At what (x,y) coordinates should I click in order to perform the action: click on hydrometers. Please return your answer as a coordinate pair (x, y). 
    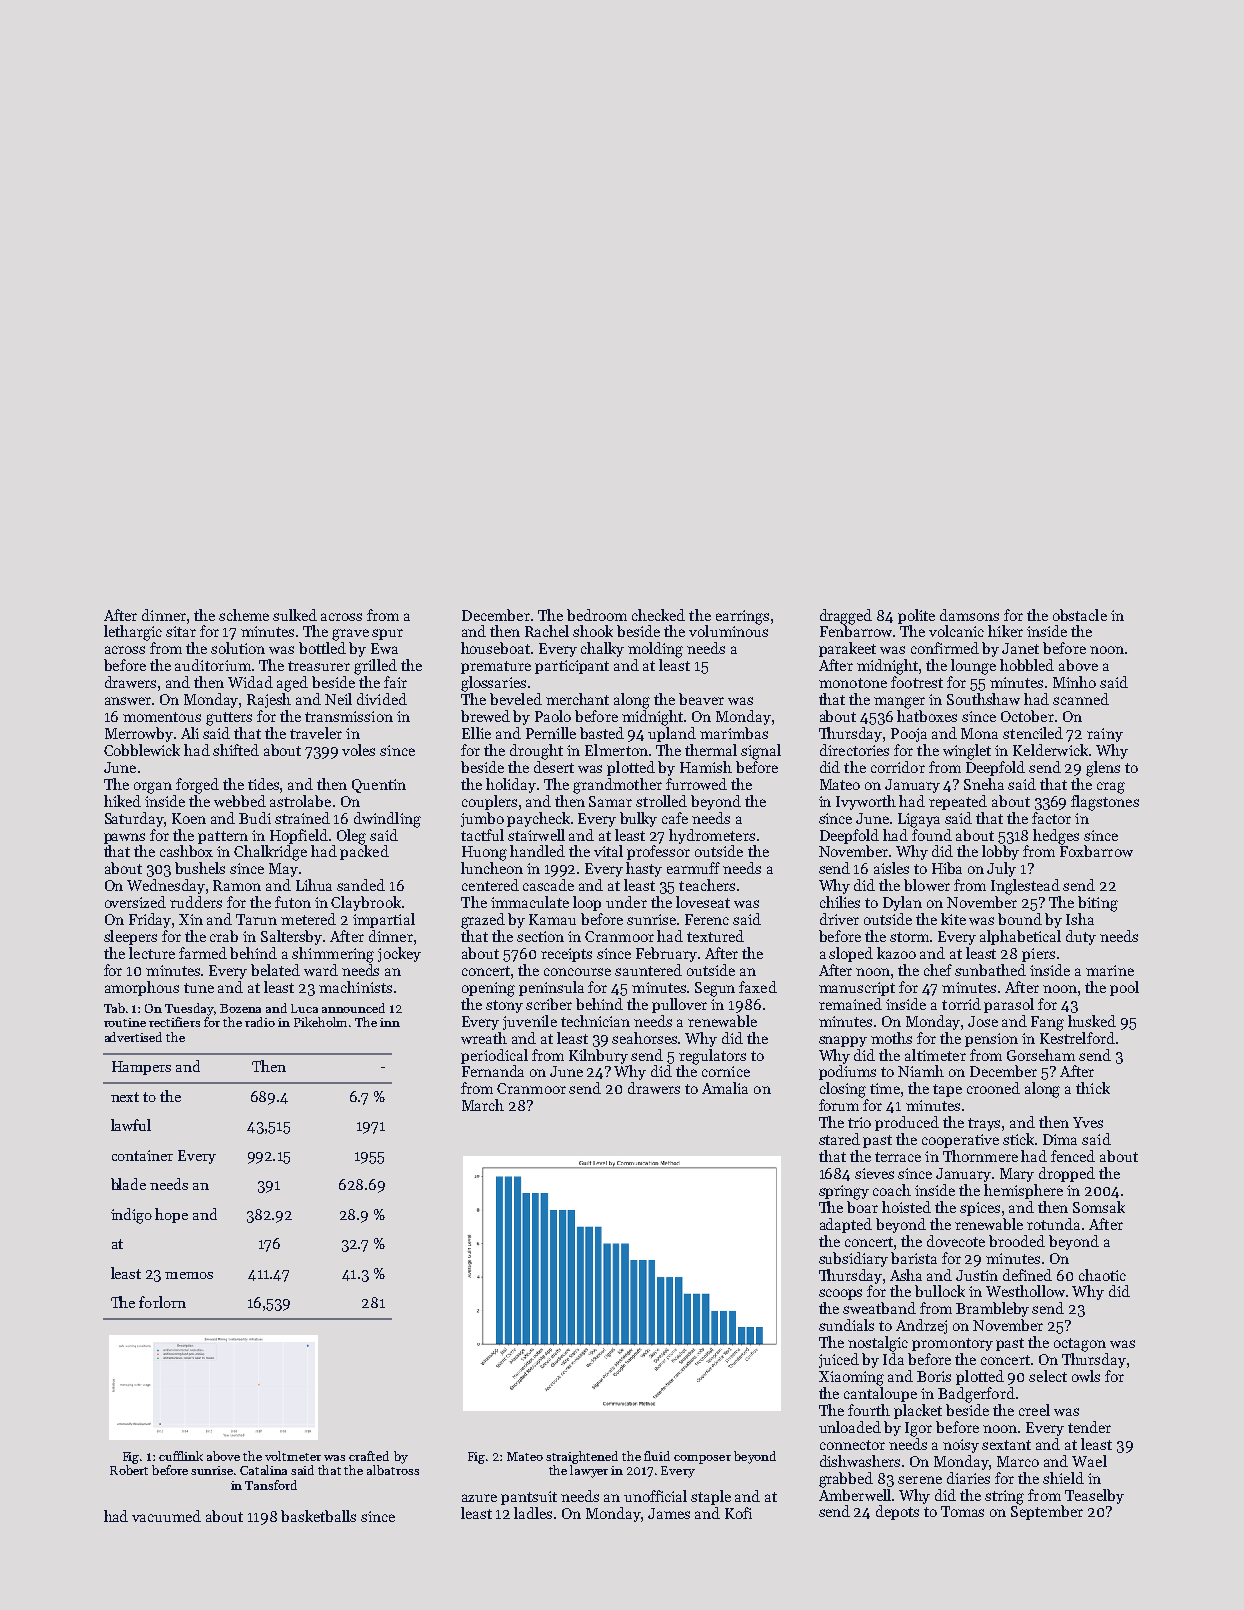
    Looking at the image, I should click on (712, 836).
